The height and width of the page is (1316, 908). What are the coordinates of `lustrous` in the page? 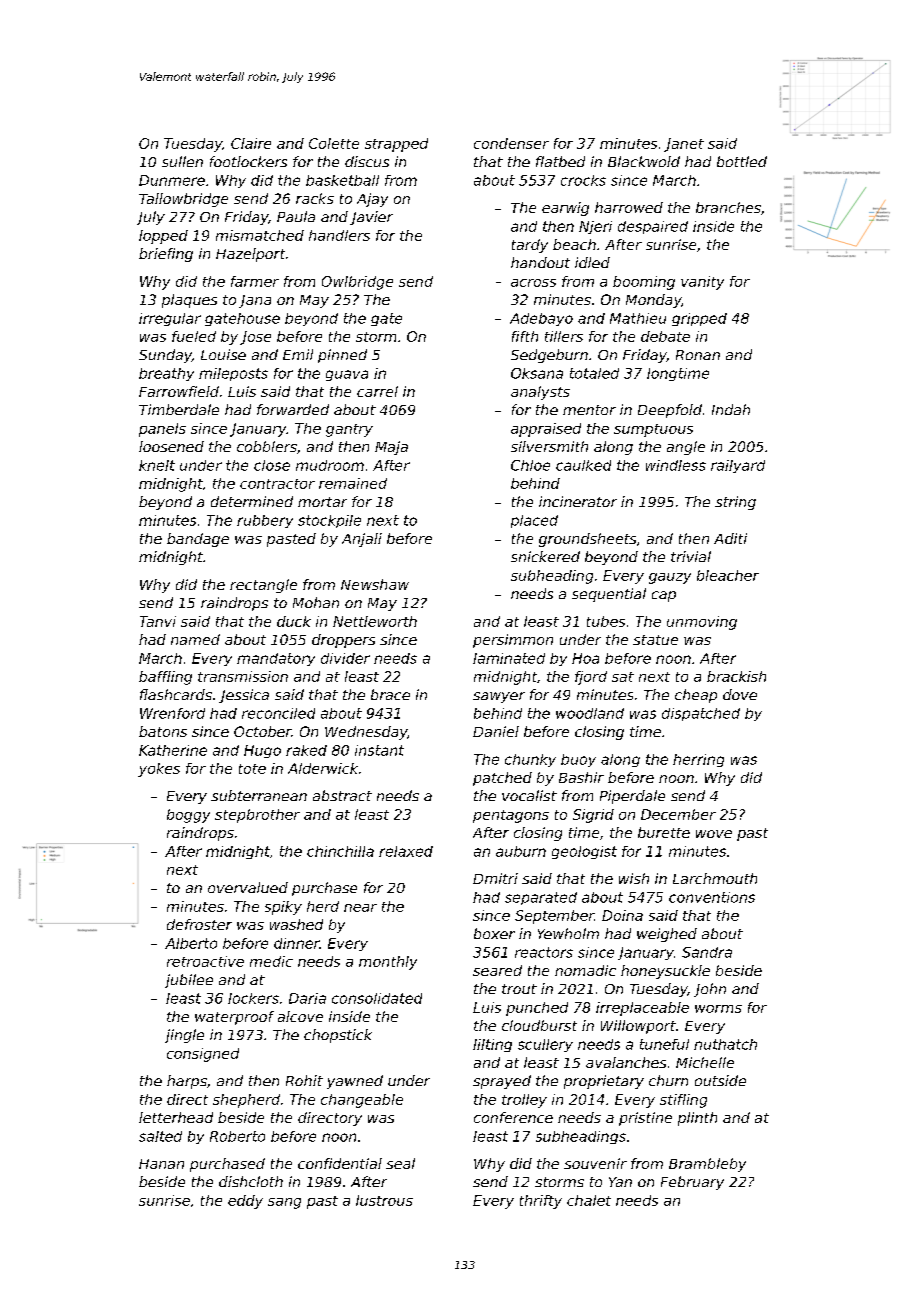 It's located at (384, 1200).
